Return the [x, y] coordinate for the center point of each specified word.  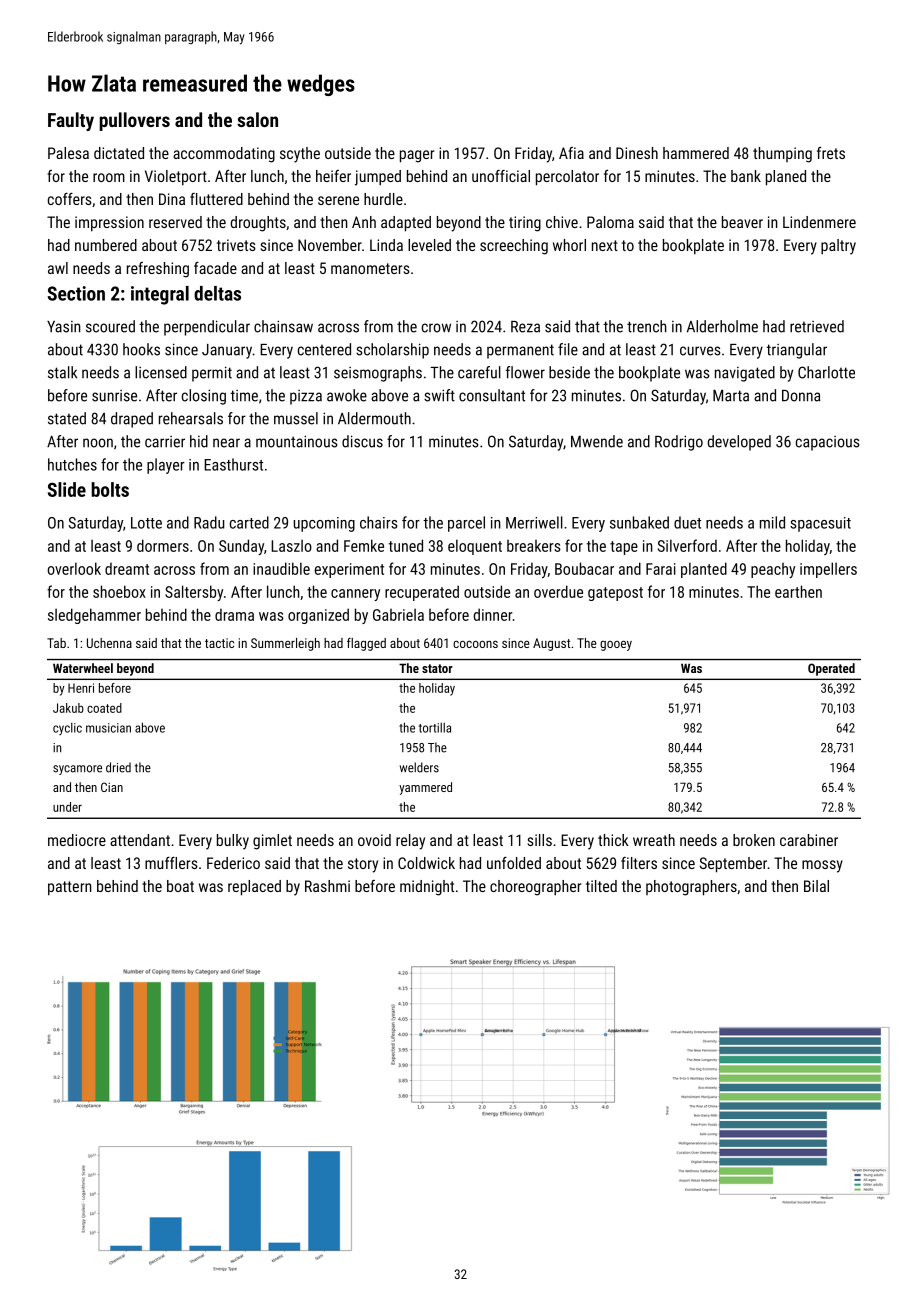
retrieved [817, 326]
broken [754, 840]
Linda [386, 245]
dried [118, 767]
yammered [425, 788]
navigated [745, 374]
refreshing [158, 270]
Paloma [610, 222]
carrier [165, 442]
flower [525, 372]
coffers [70, 199]
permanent [520, 351]
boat [180, 886]
